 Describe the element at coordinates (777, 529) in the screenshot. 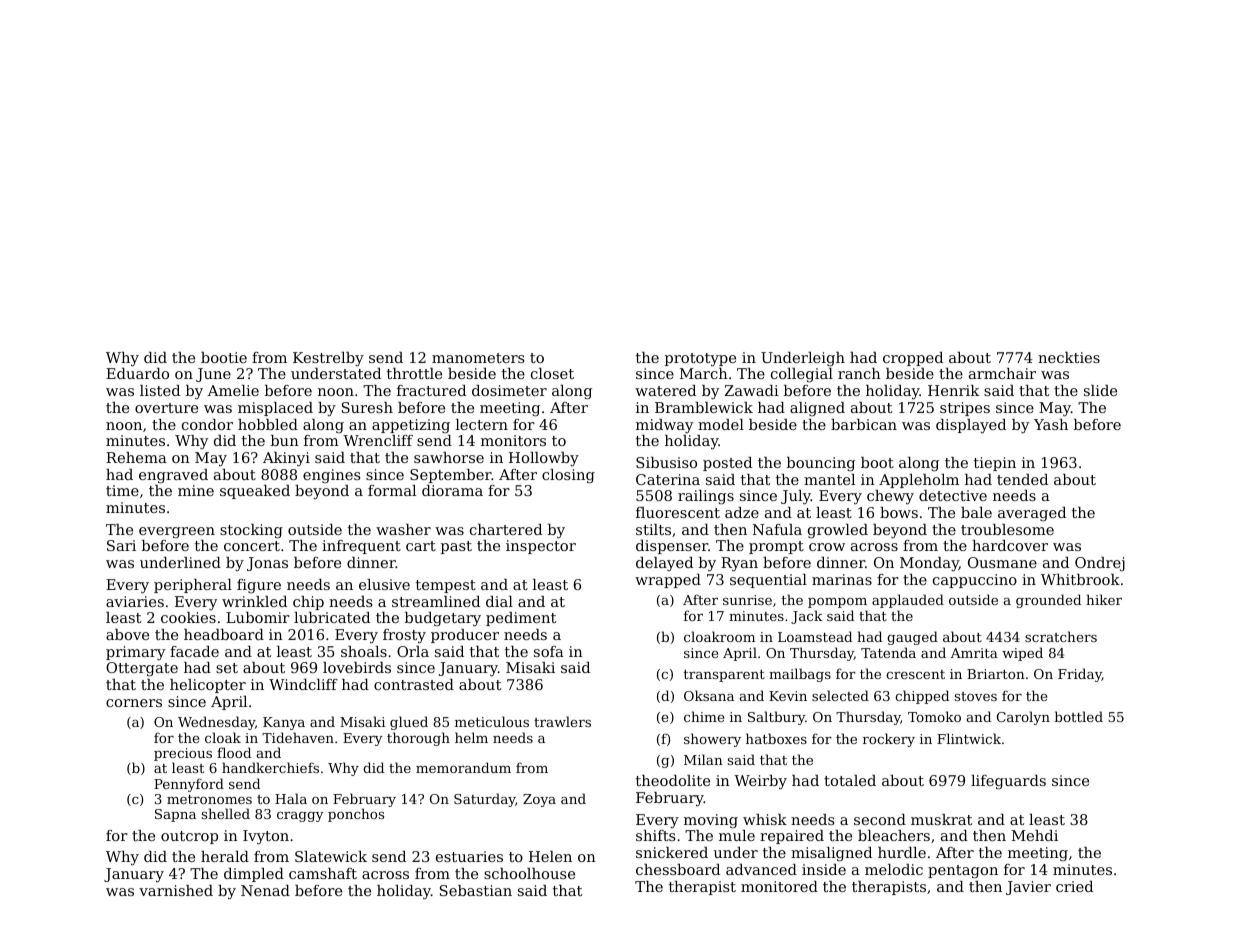

I see `Nafula` at that location.
